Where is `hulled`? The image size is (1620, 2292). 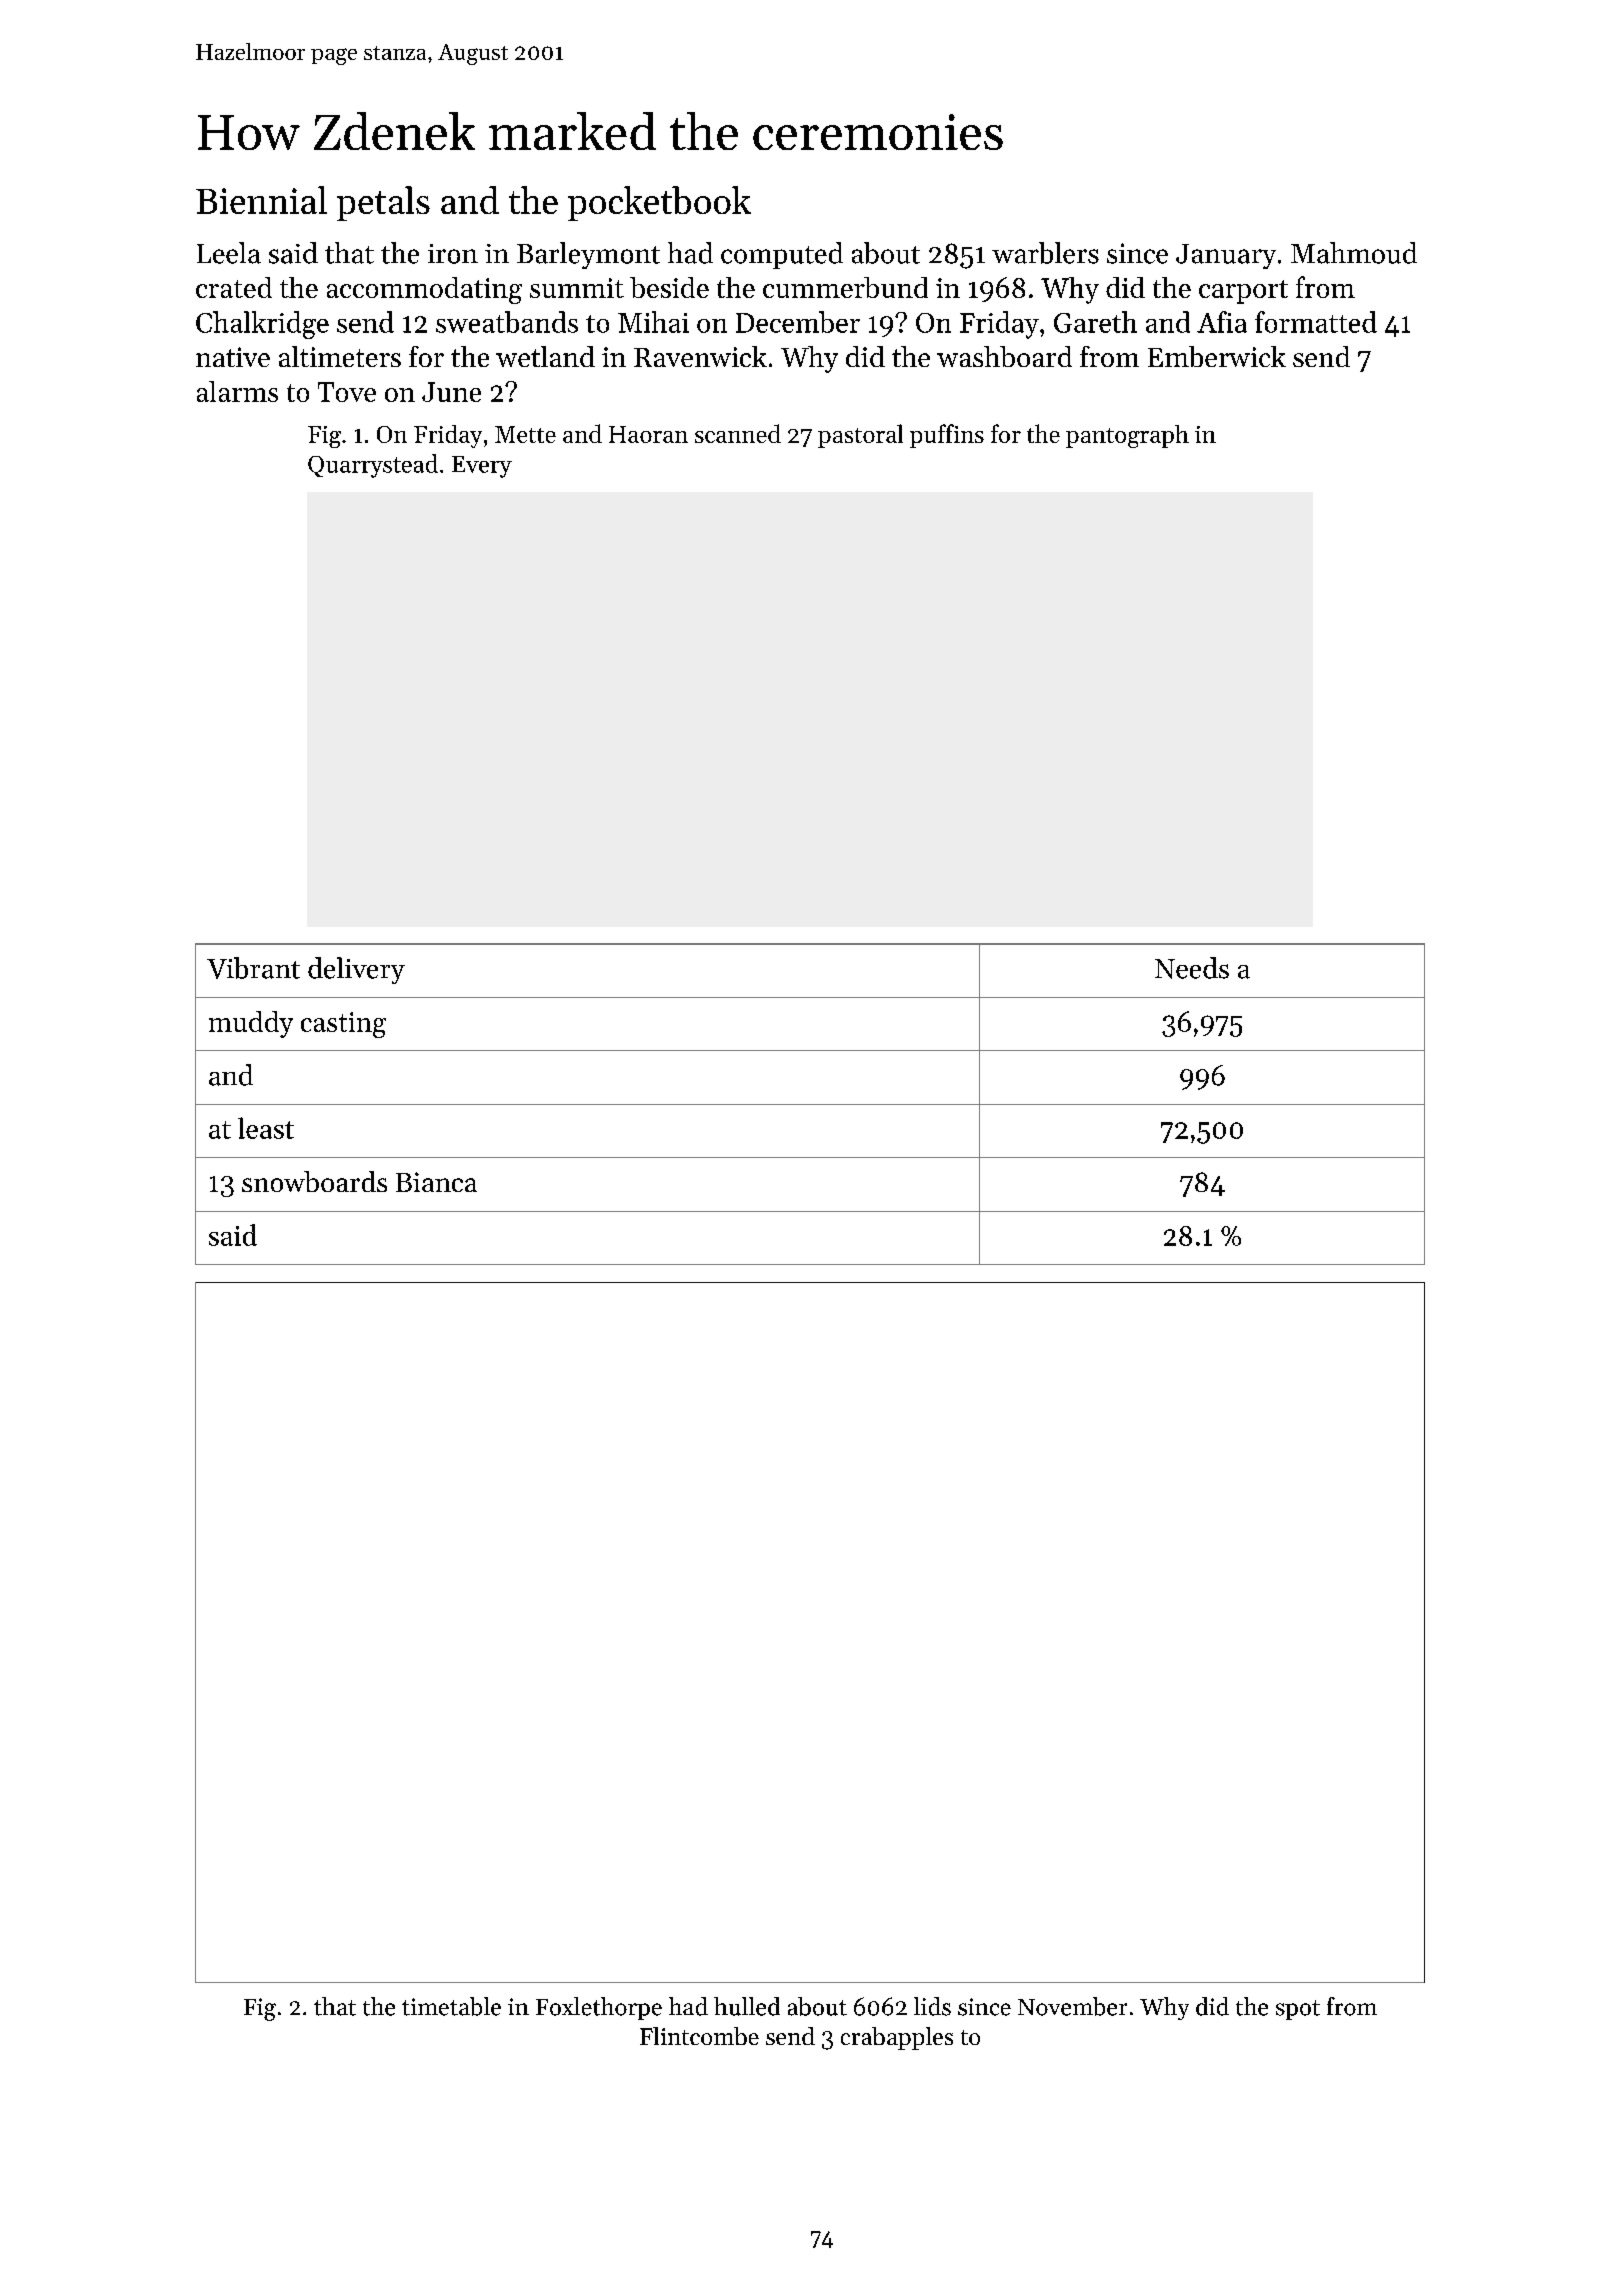
hulled is located at coordinates (747, 2006).
